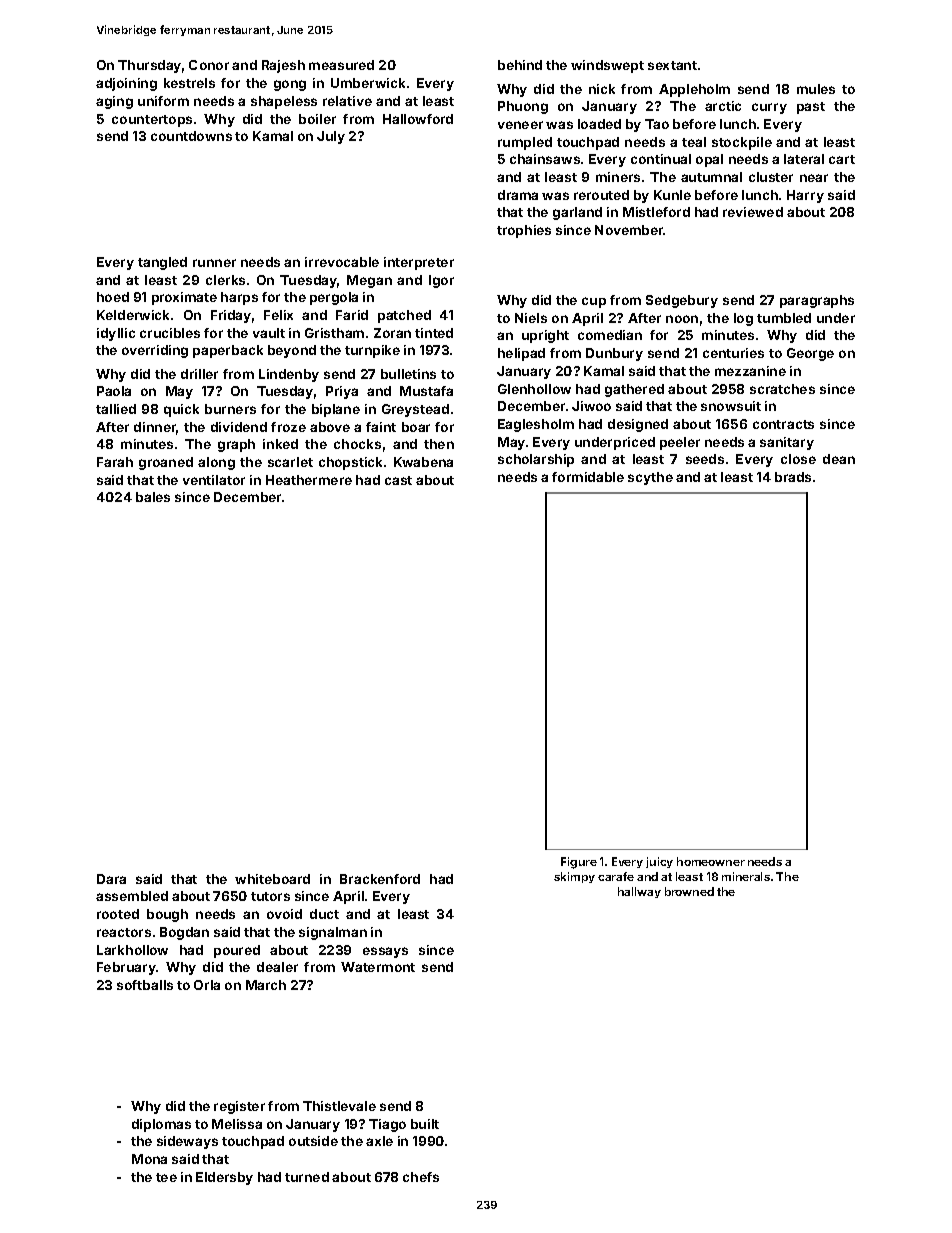  I want to click on bales, so click(153, 497).
